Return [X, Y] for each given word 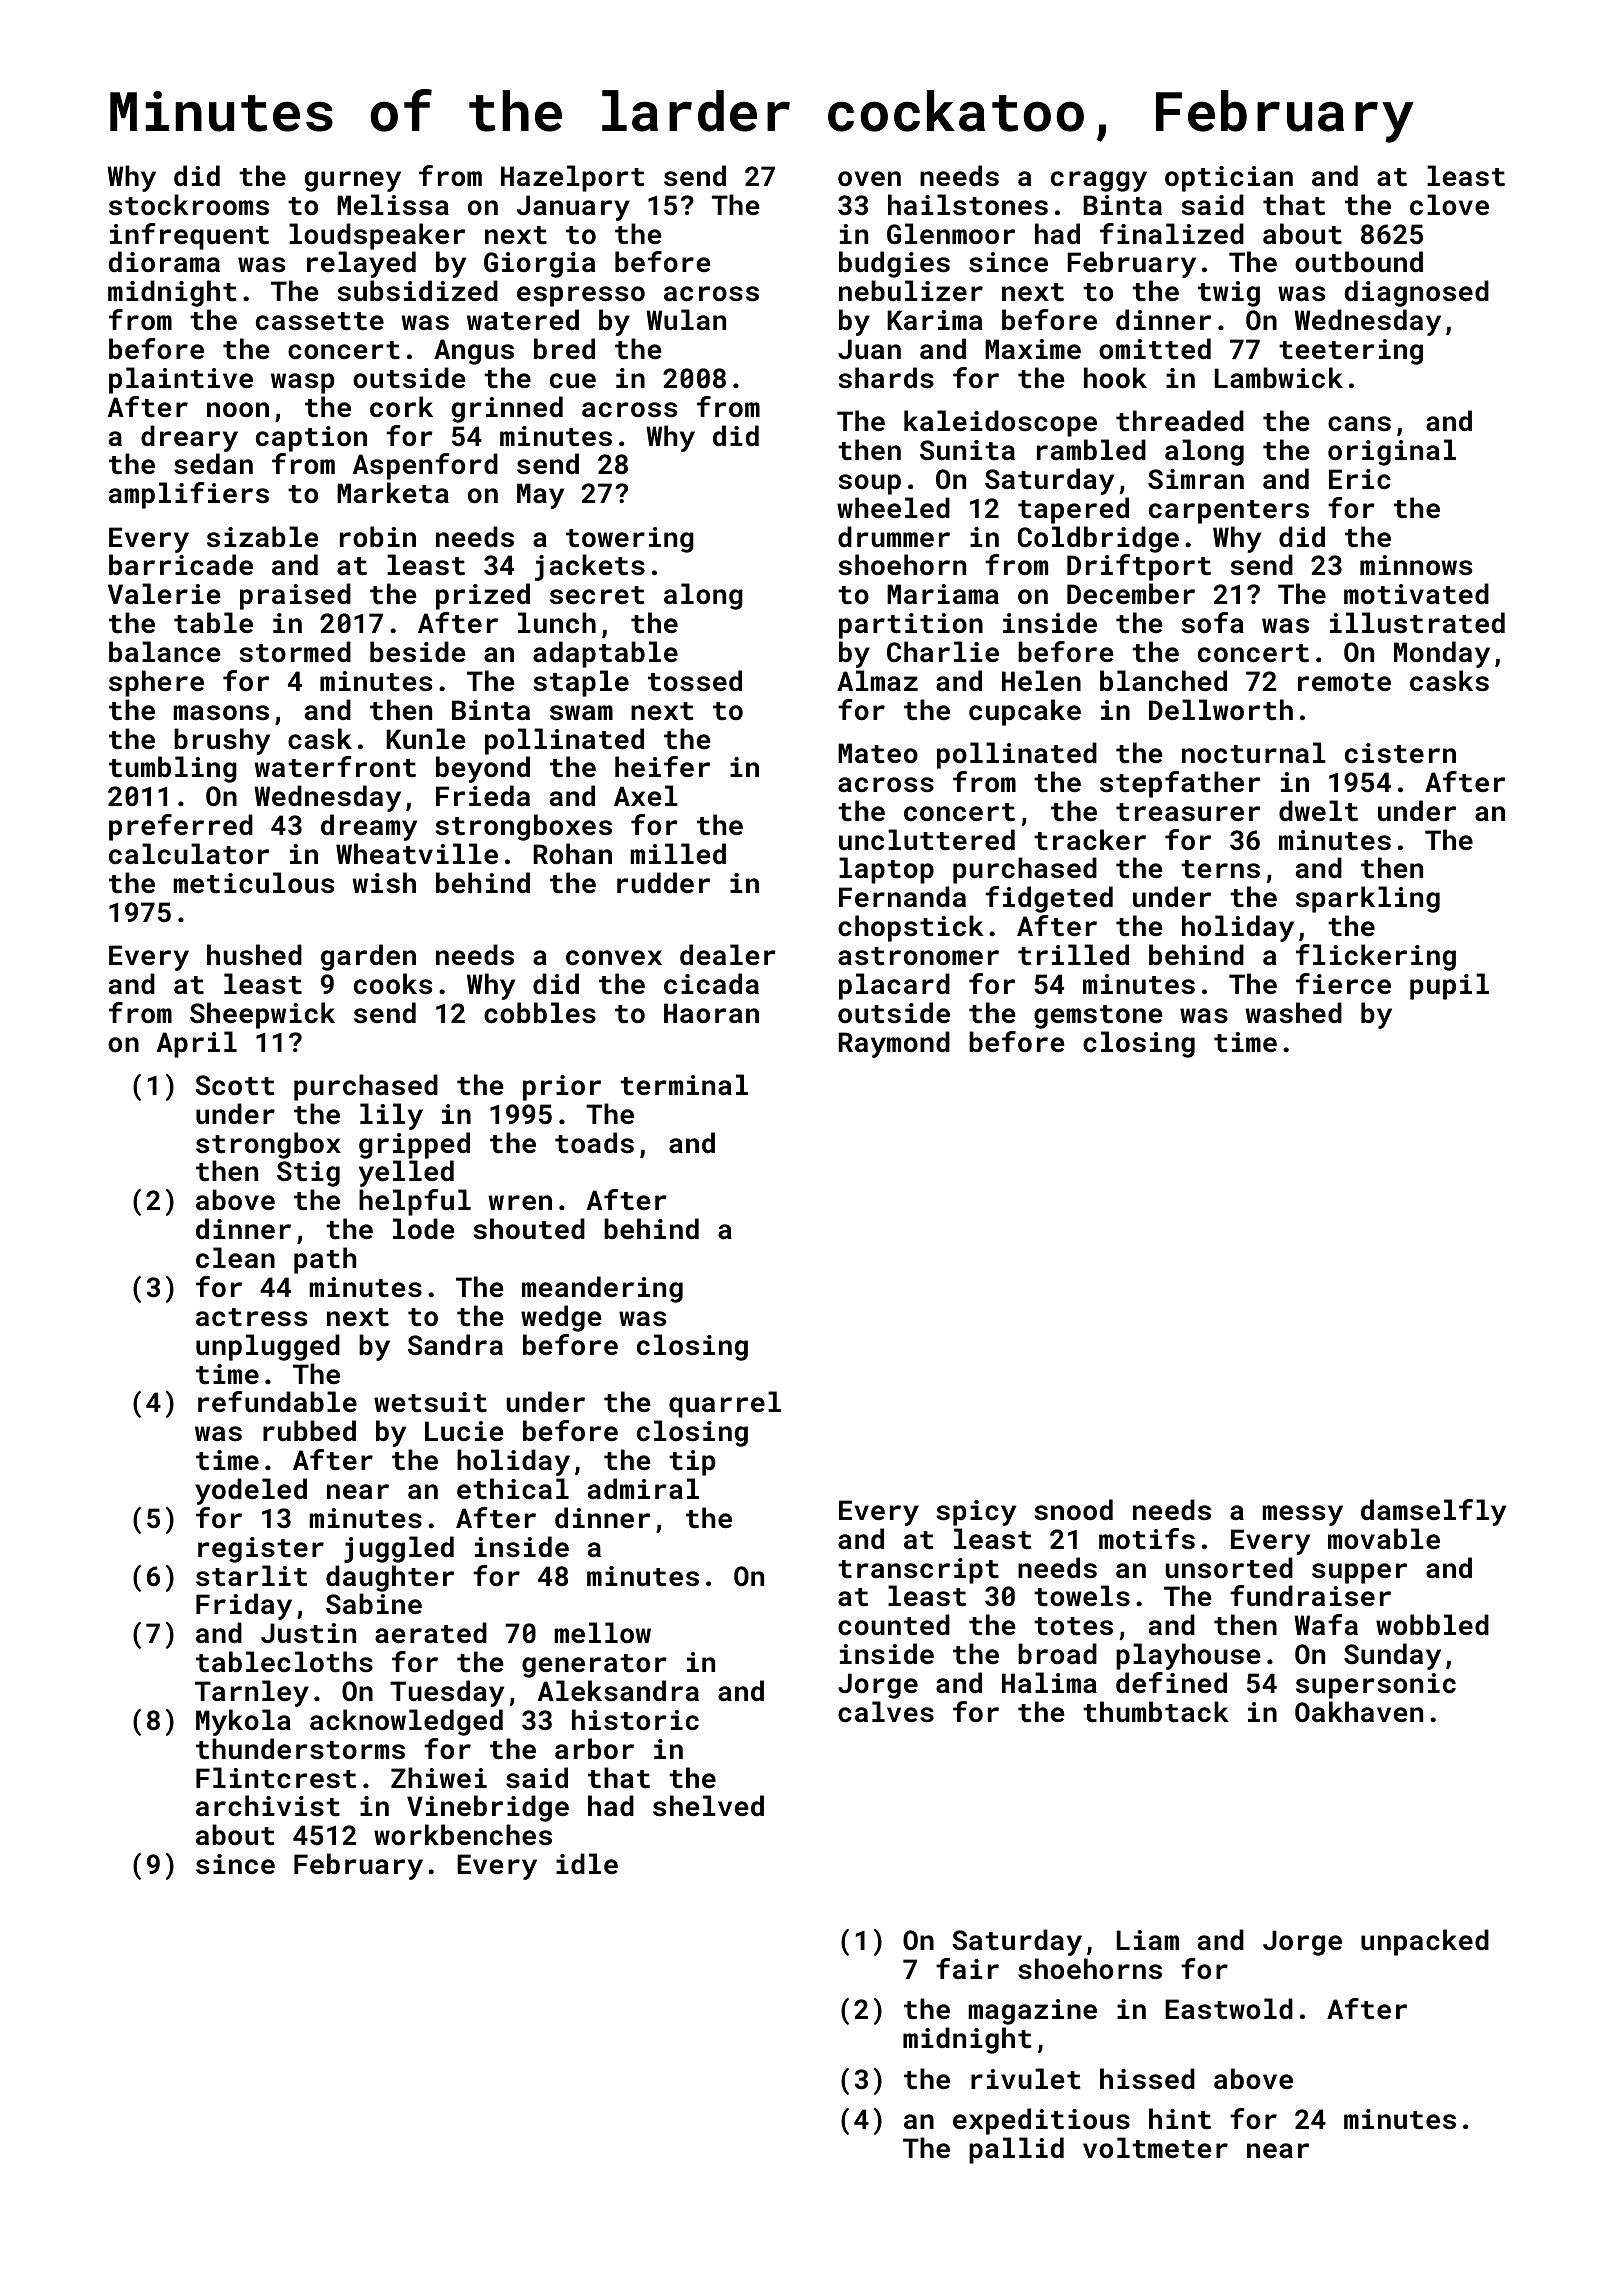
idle [587, 1863]
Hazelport [573, 178]
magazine [1032, 2012]
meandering [602, 1289]
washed [1294, 1013]
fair [967, 1968]
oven [869, 178]
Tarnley [252, 1693]
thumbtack [1156, 1712]
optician [1229, 179]
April [197, 1044]
